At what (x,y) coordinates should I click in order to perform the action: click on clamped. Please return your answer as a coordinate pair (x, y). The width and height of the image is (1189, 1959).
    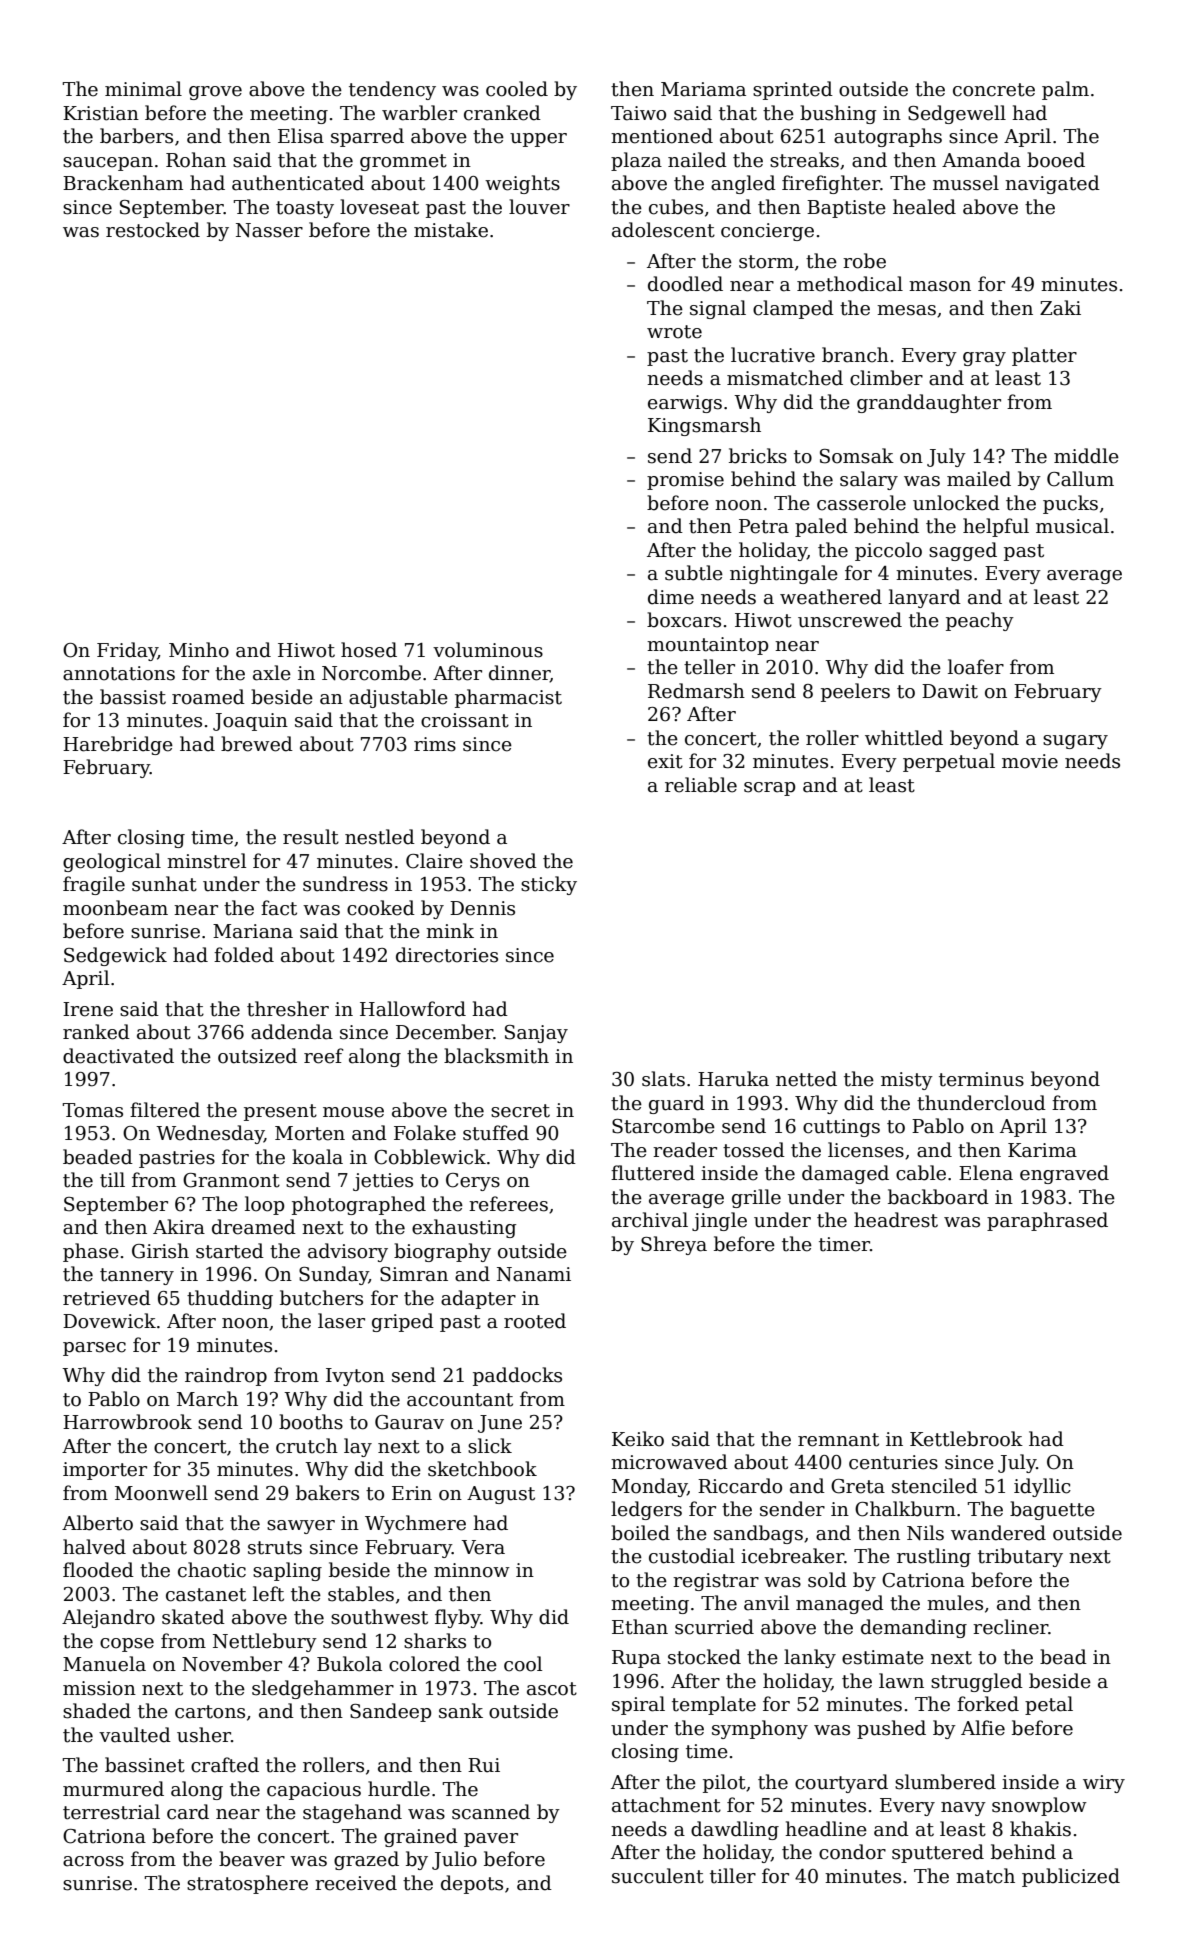
    Looking at the image, I should click on (793, 309).
